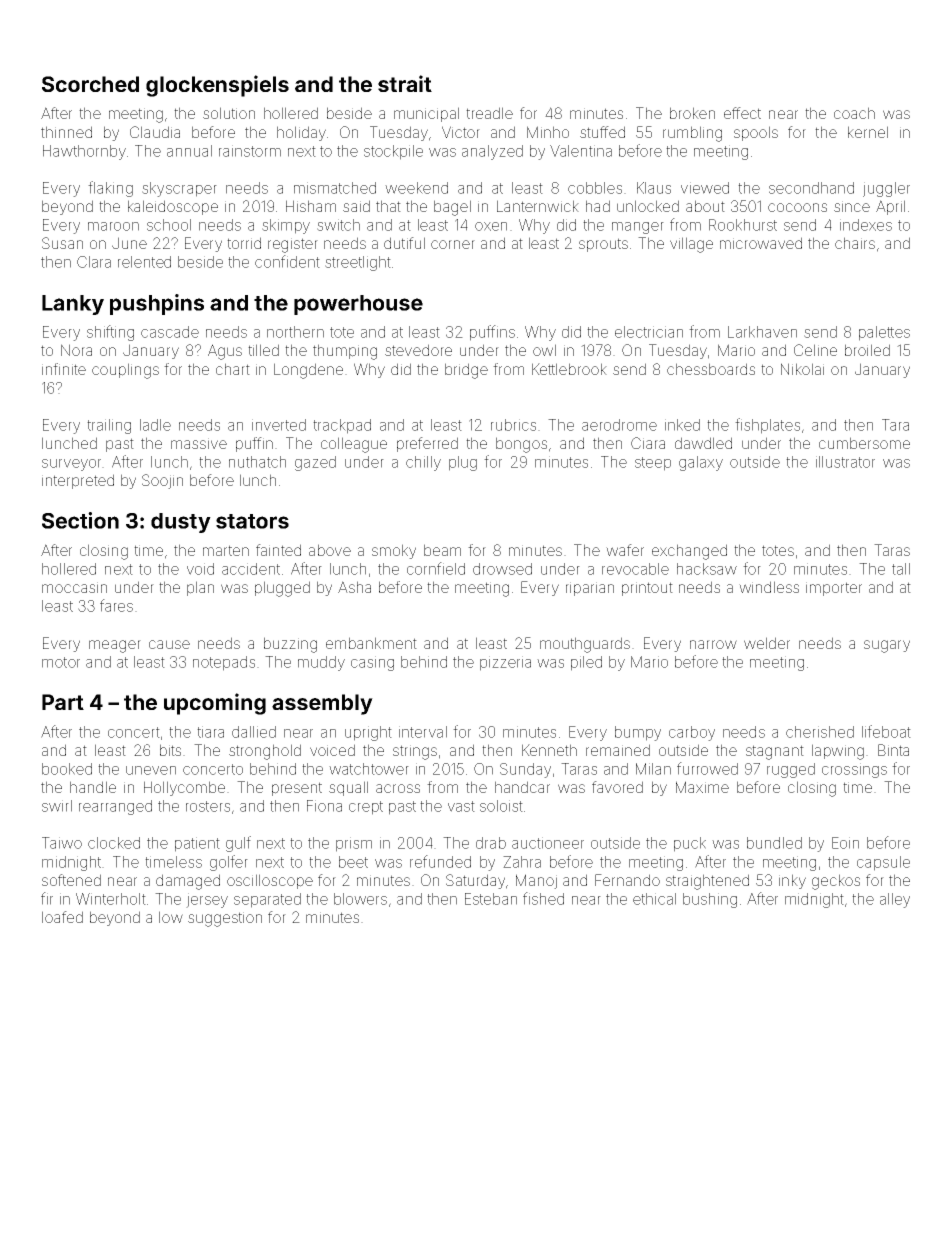  Describe the element at coordinates (647, 589) in the page. I see `printout` at that location.
